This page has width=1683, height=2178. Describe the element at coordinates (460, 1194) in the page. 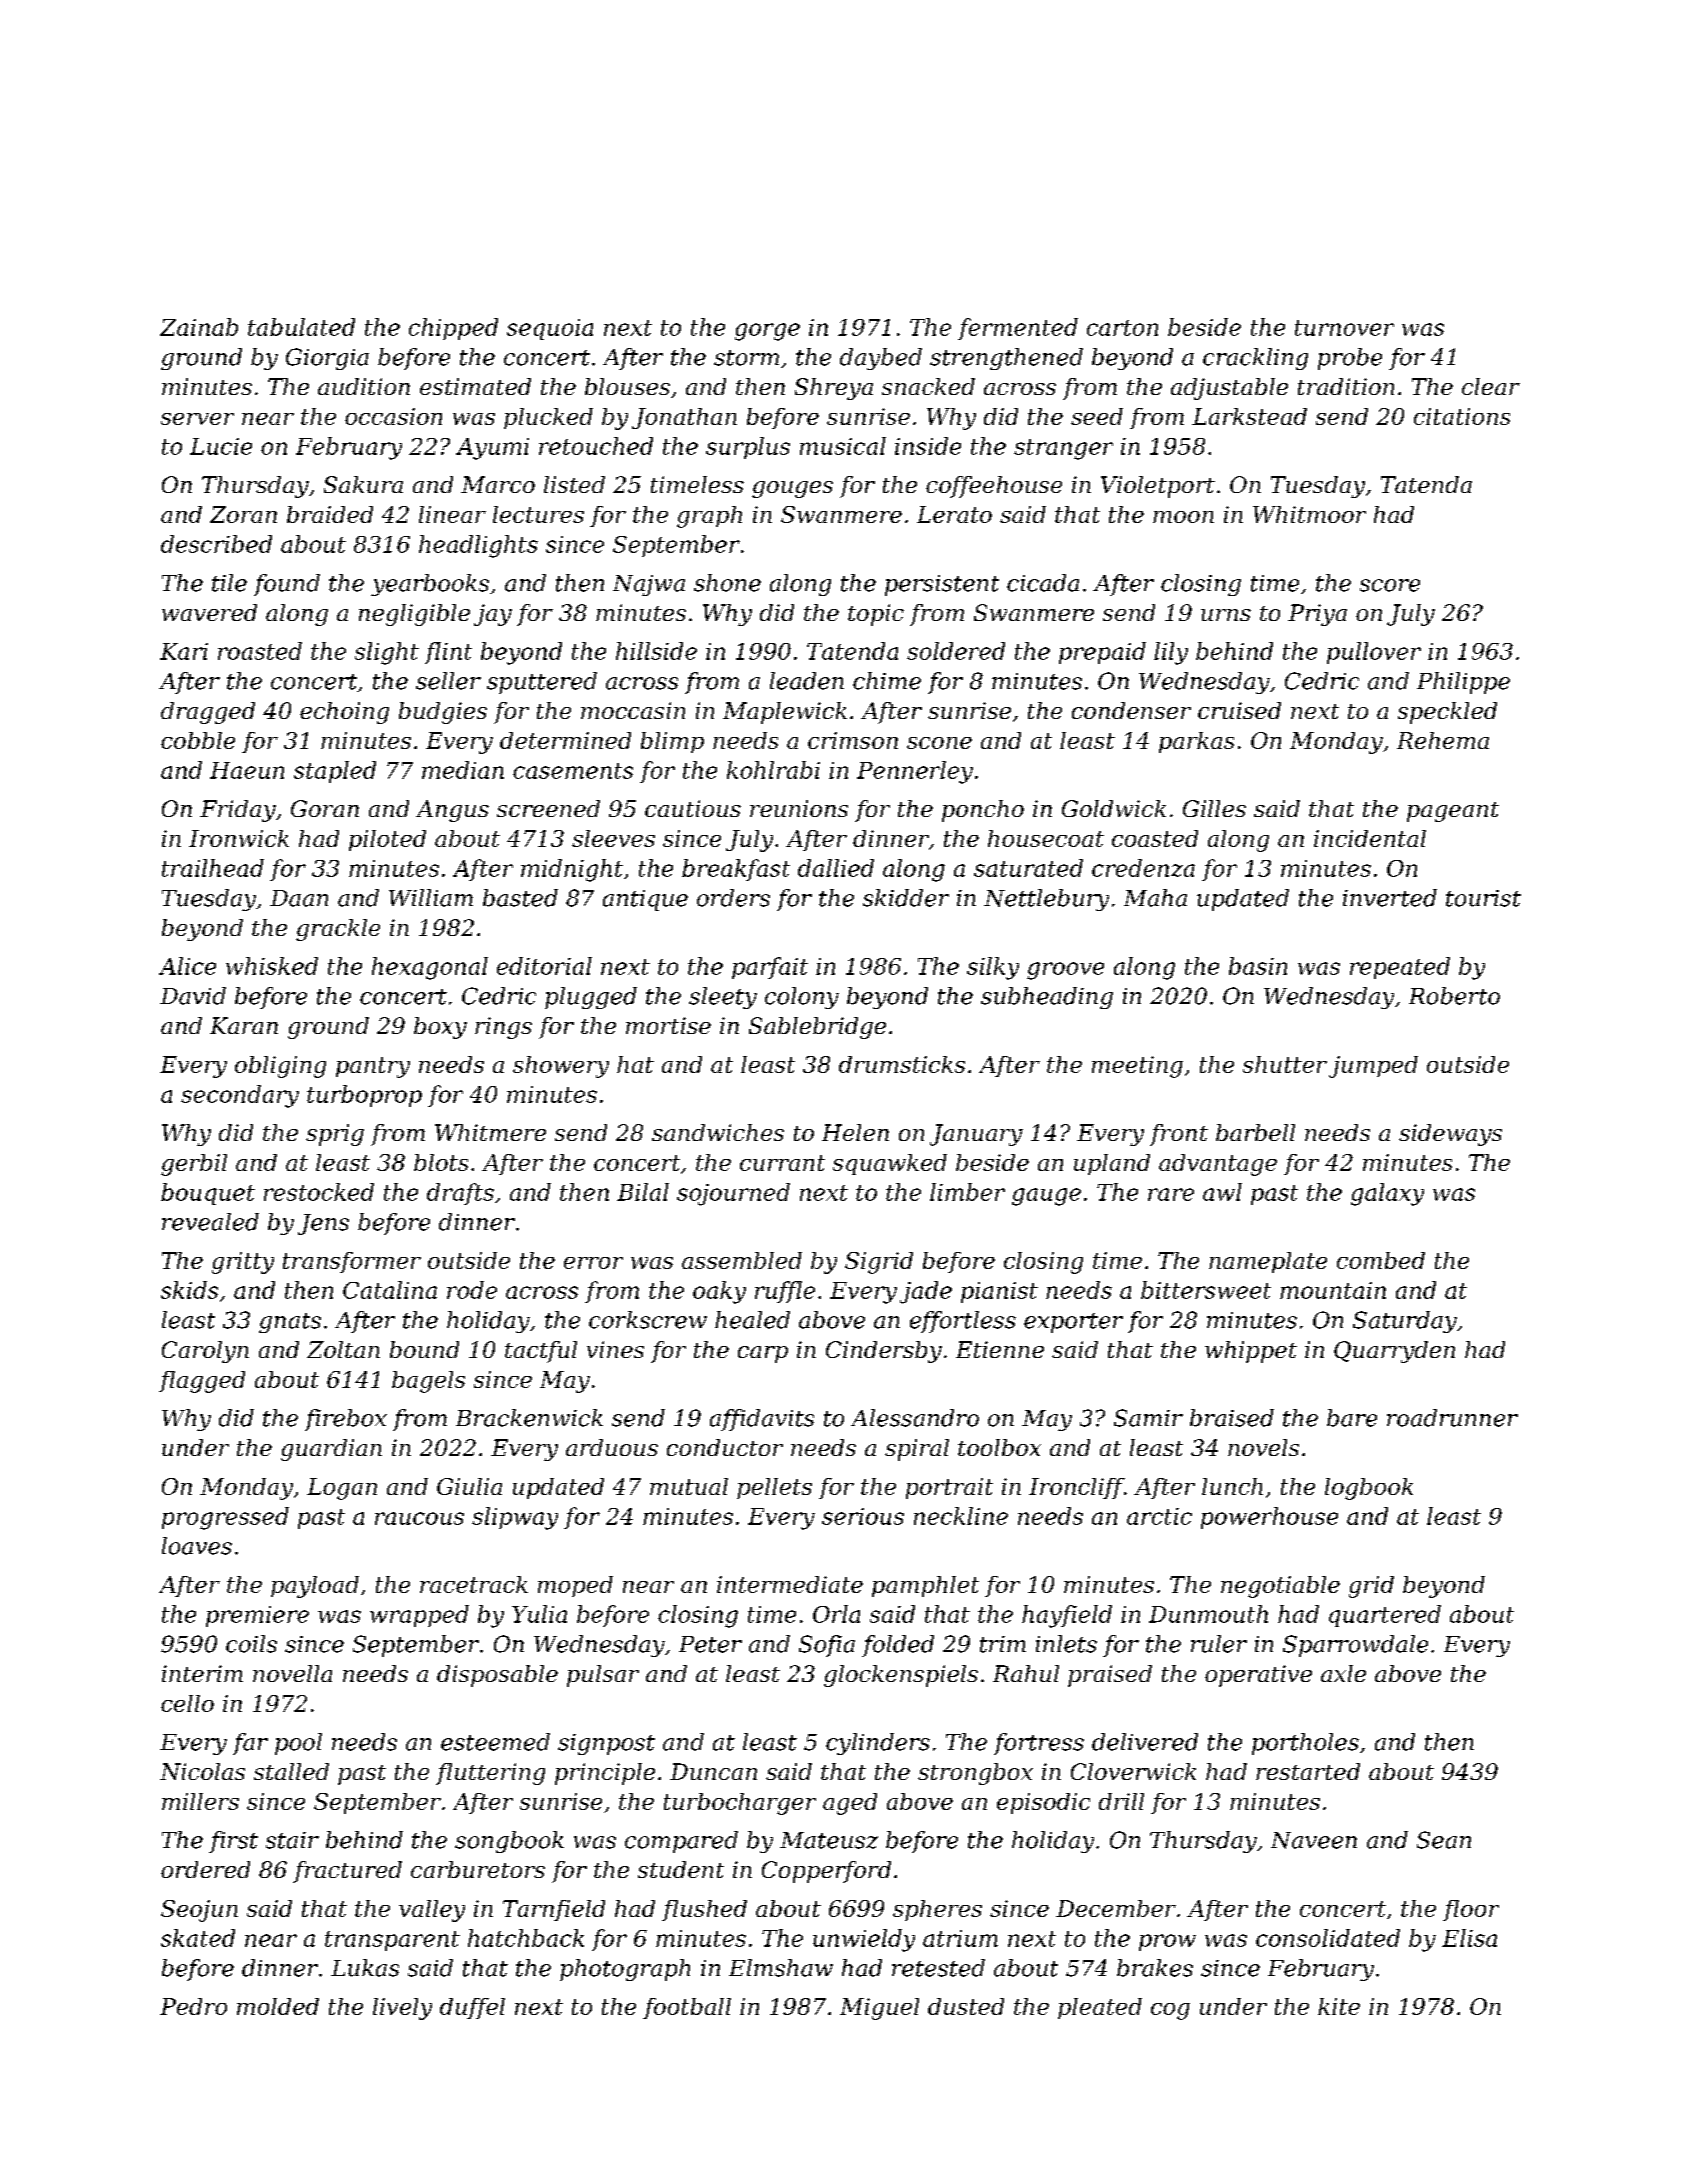

I see `drafts` at that location.
